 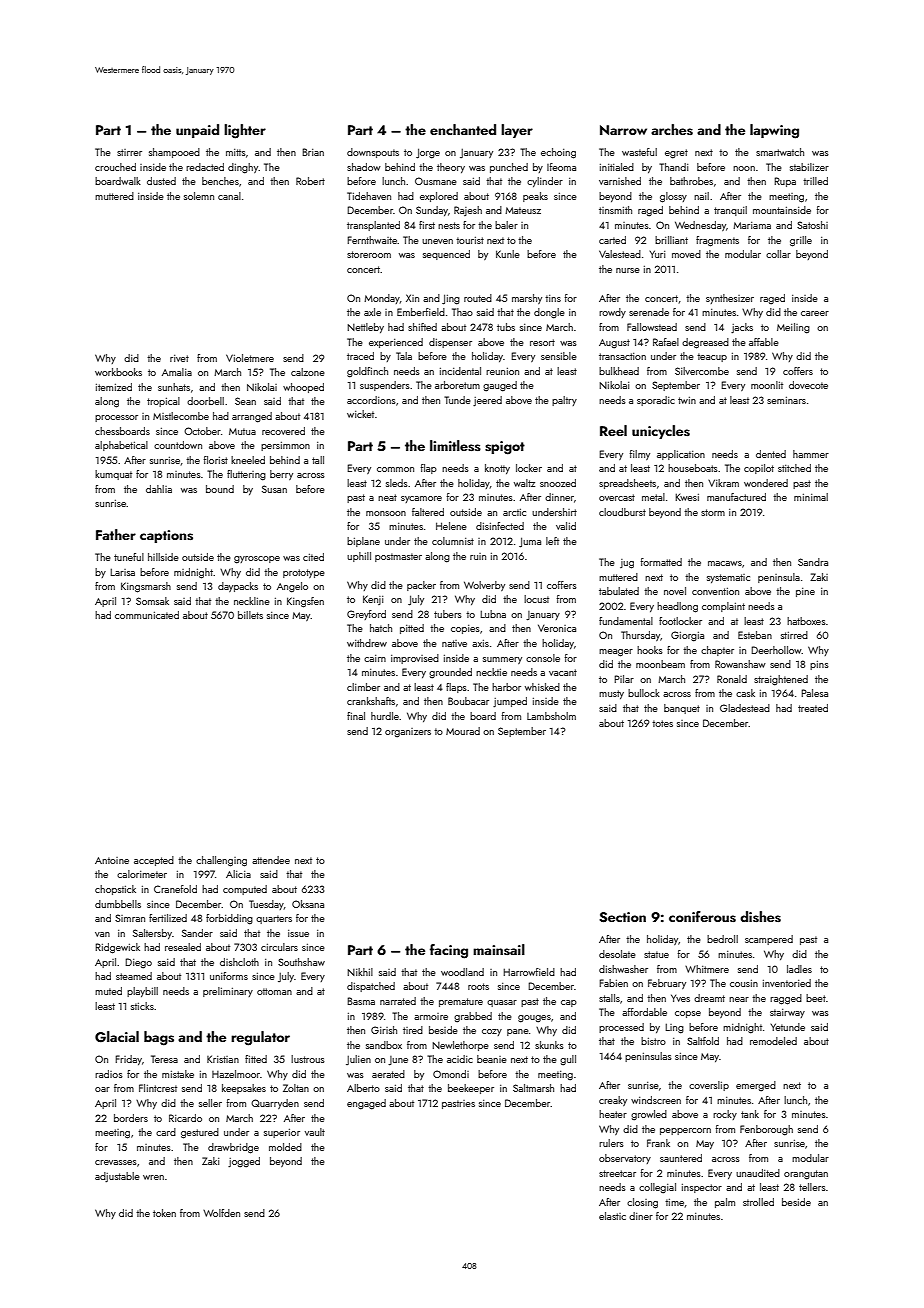 I want to click on synthesizer, so click(x=730, y=299).
